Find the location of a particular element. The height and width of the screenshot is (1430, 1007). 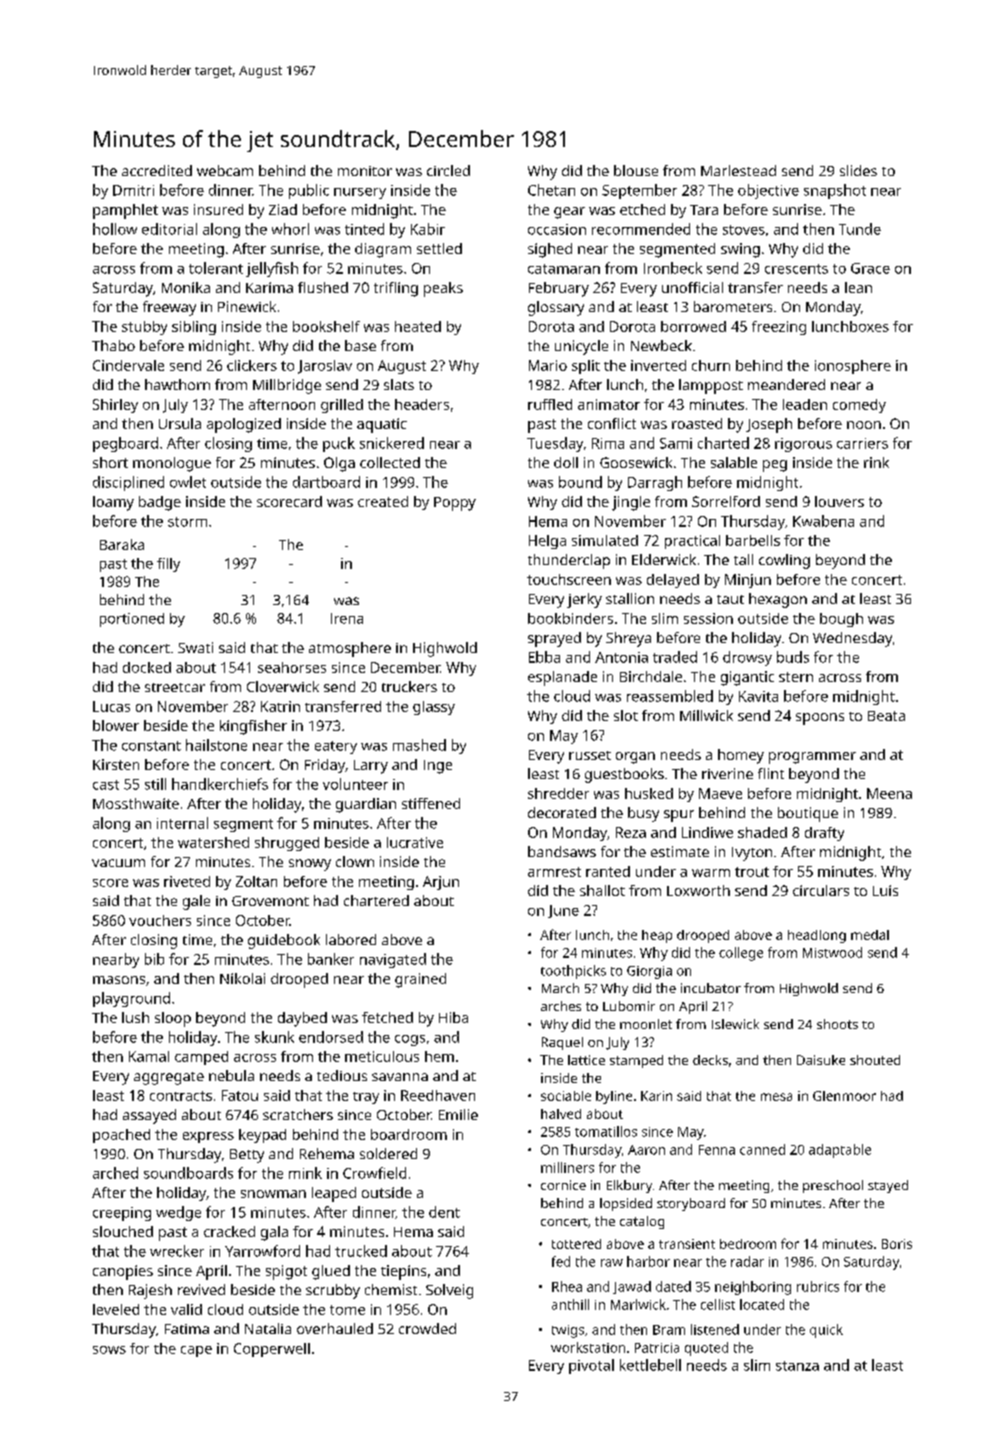

college is located at coordinates (741, 954).
